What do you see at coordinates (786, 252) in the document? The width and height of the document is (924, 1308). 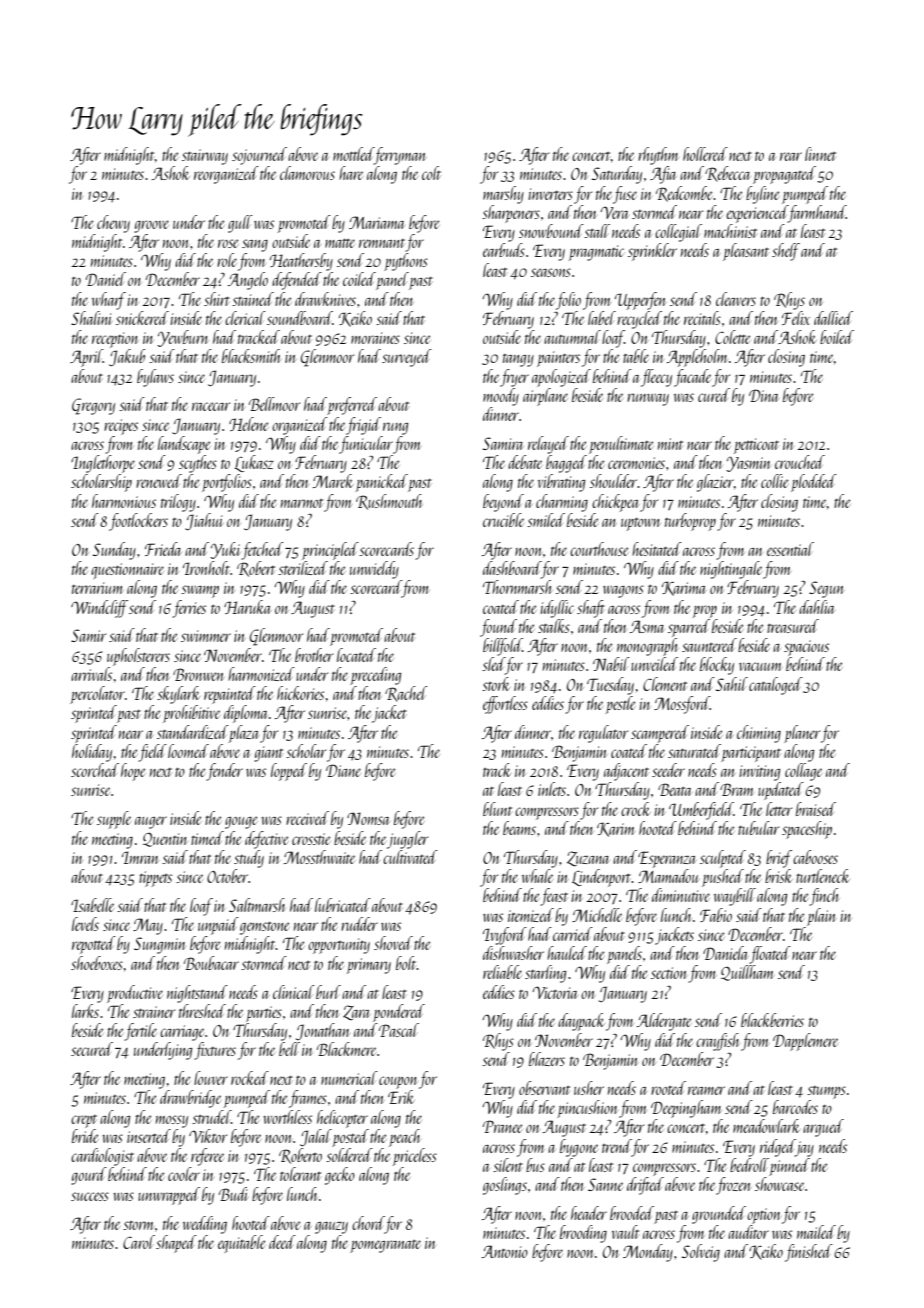 I see `shelf` at bounding box center [786, 252].
